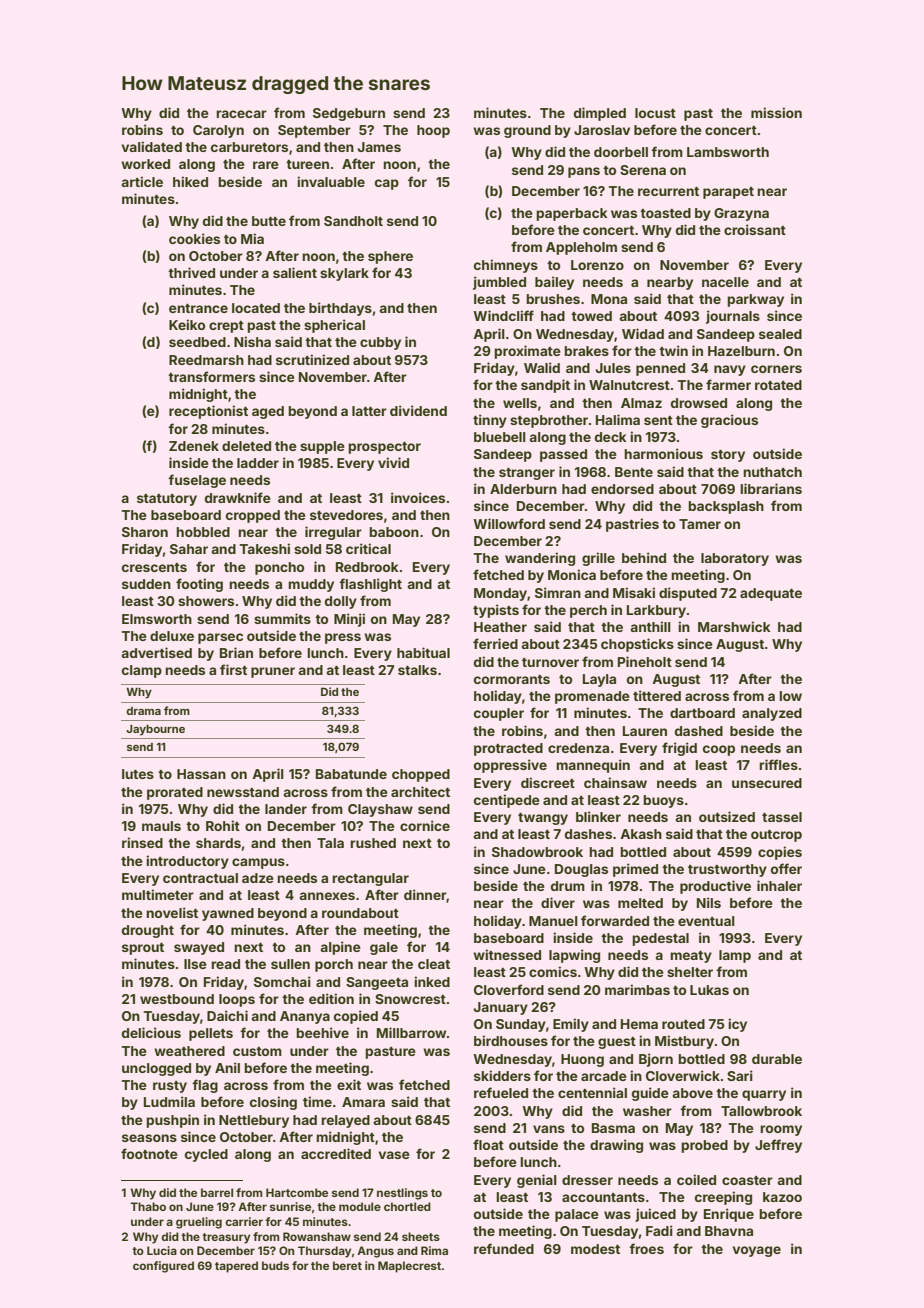  I want to click on refunded, so click(504, 1248).
